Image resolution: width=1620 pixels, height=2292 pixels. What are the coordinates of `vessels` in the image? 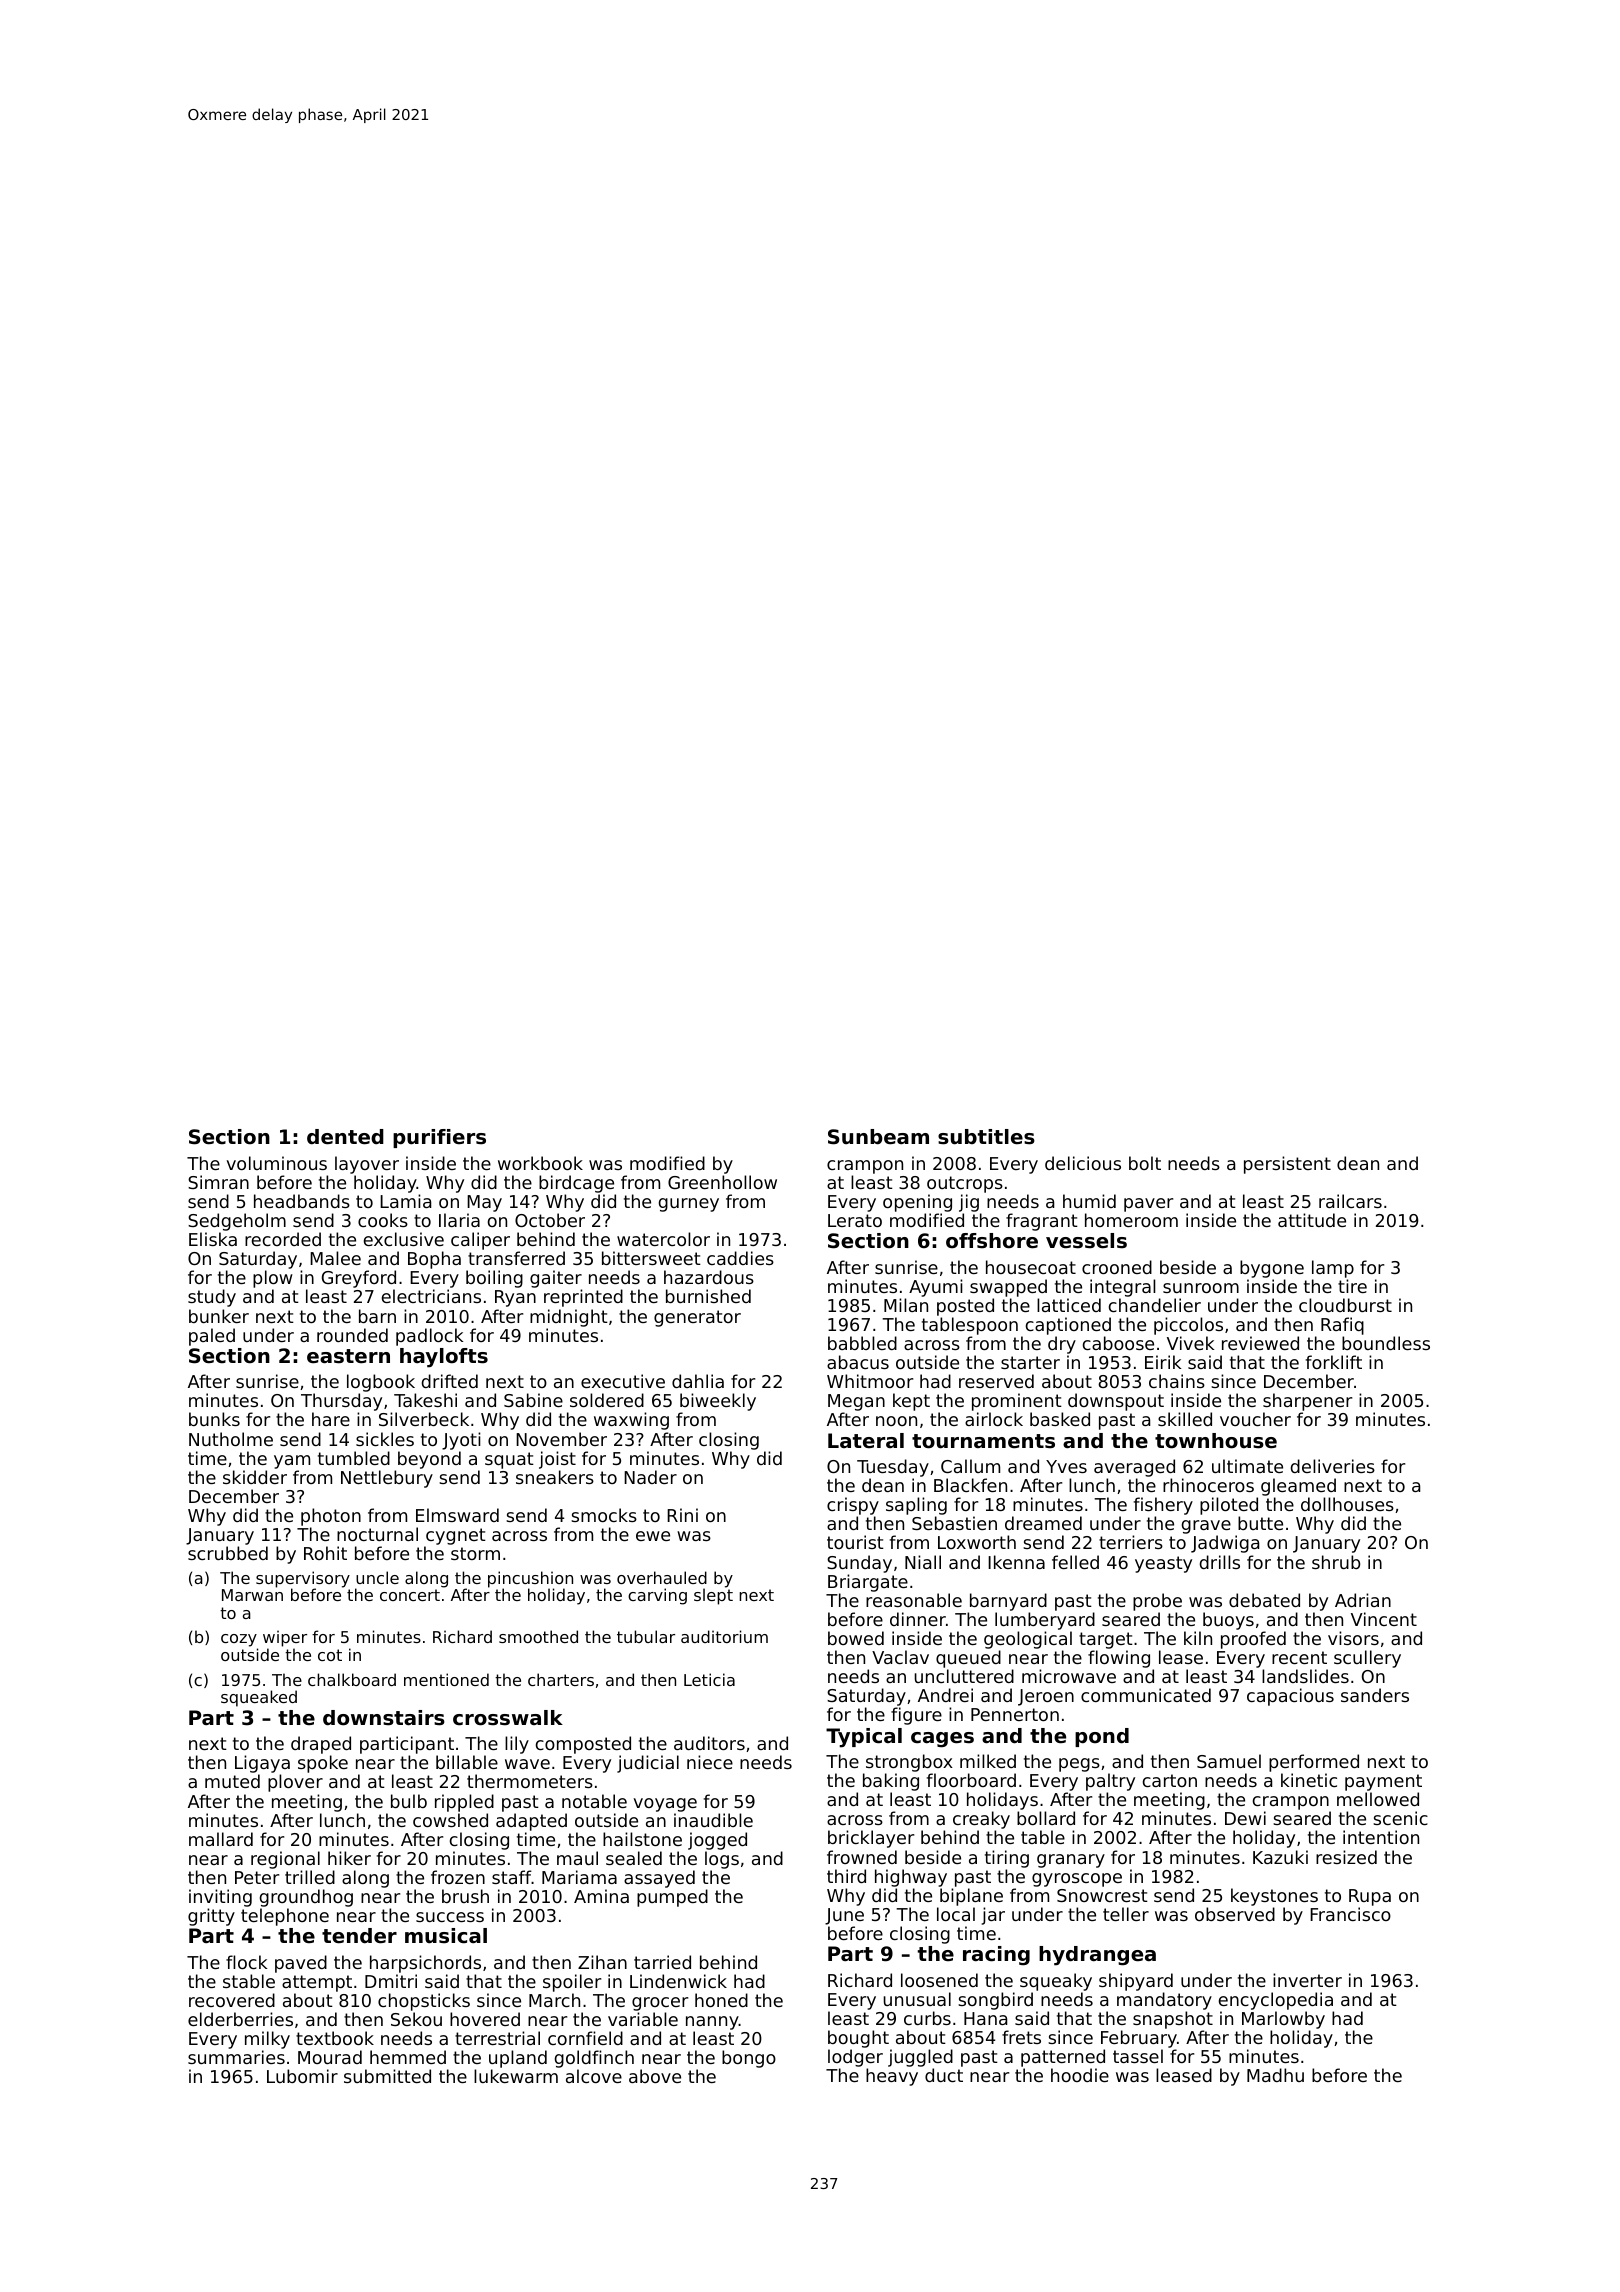 It's located at (1086, 1241).
